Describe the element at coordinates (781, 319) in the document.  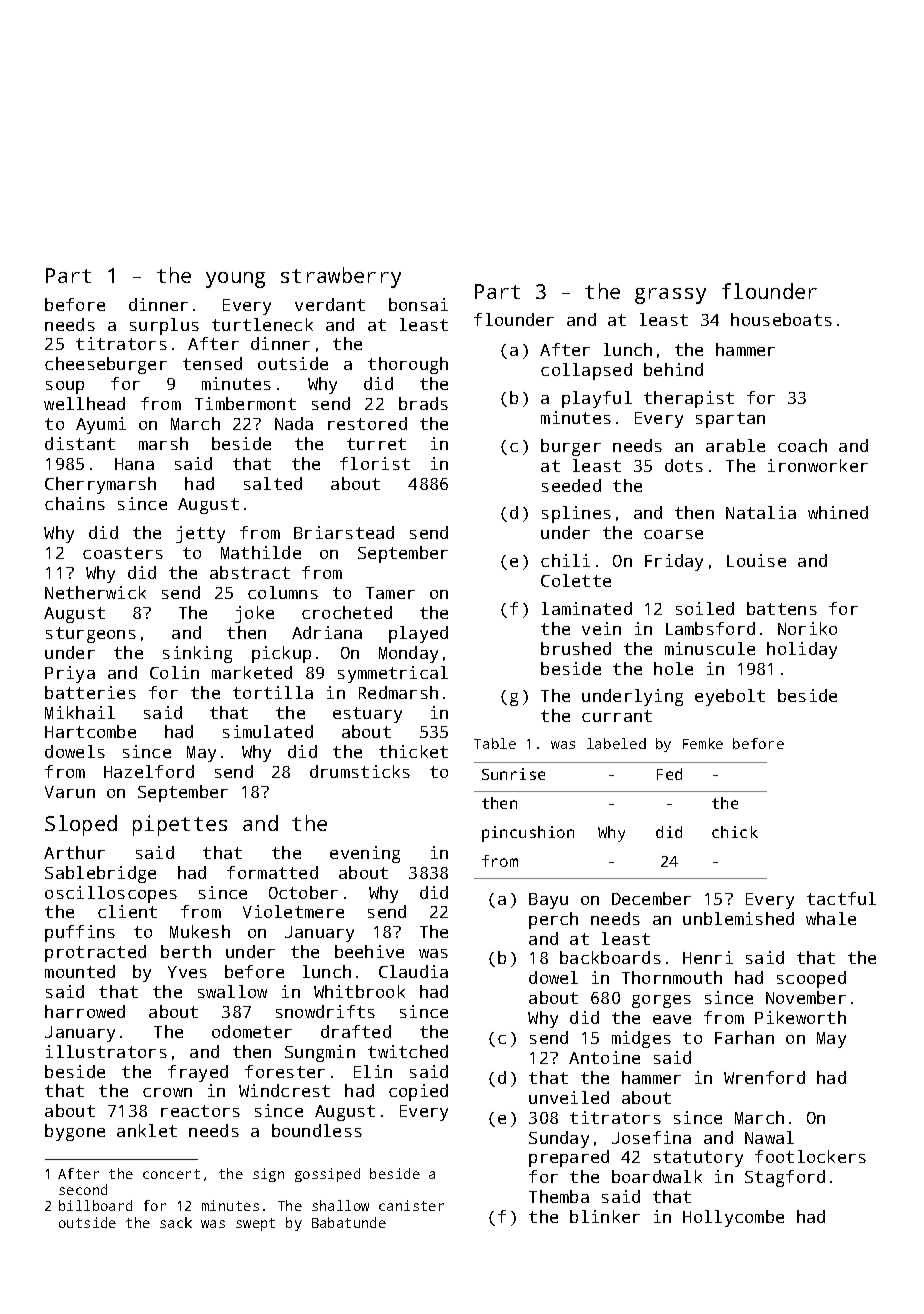
I see `houseboats` at that location.
